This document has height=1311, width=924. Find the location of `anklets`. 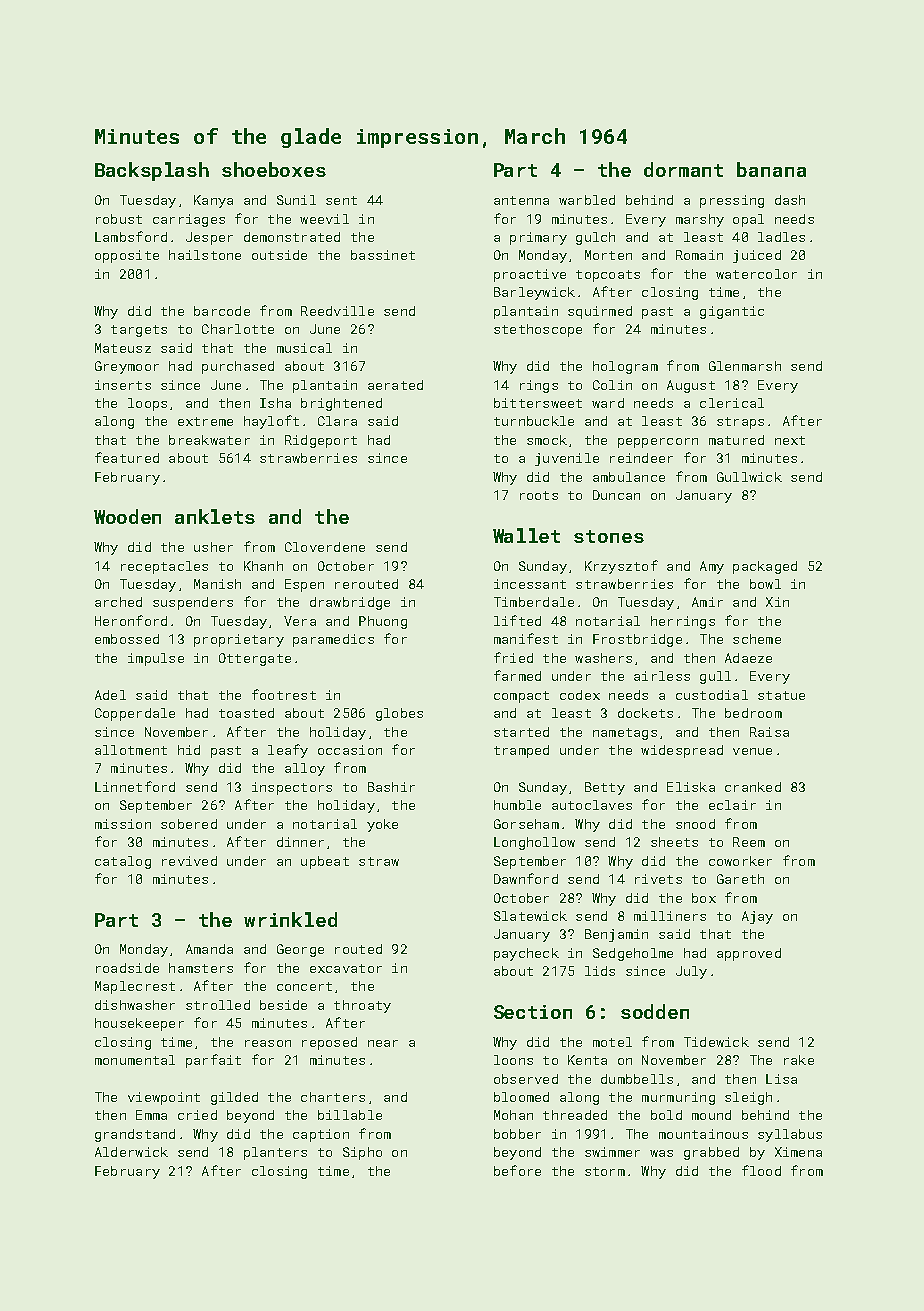

anklets is located at coordinates (215, 516).
